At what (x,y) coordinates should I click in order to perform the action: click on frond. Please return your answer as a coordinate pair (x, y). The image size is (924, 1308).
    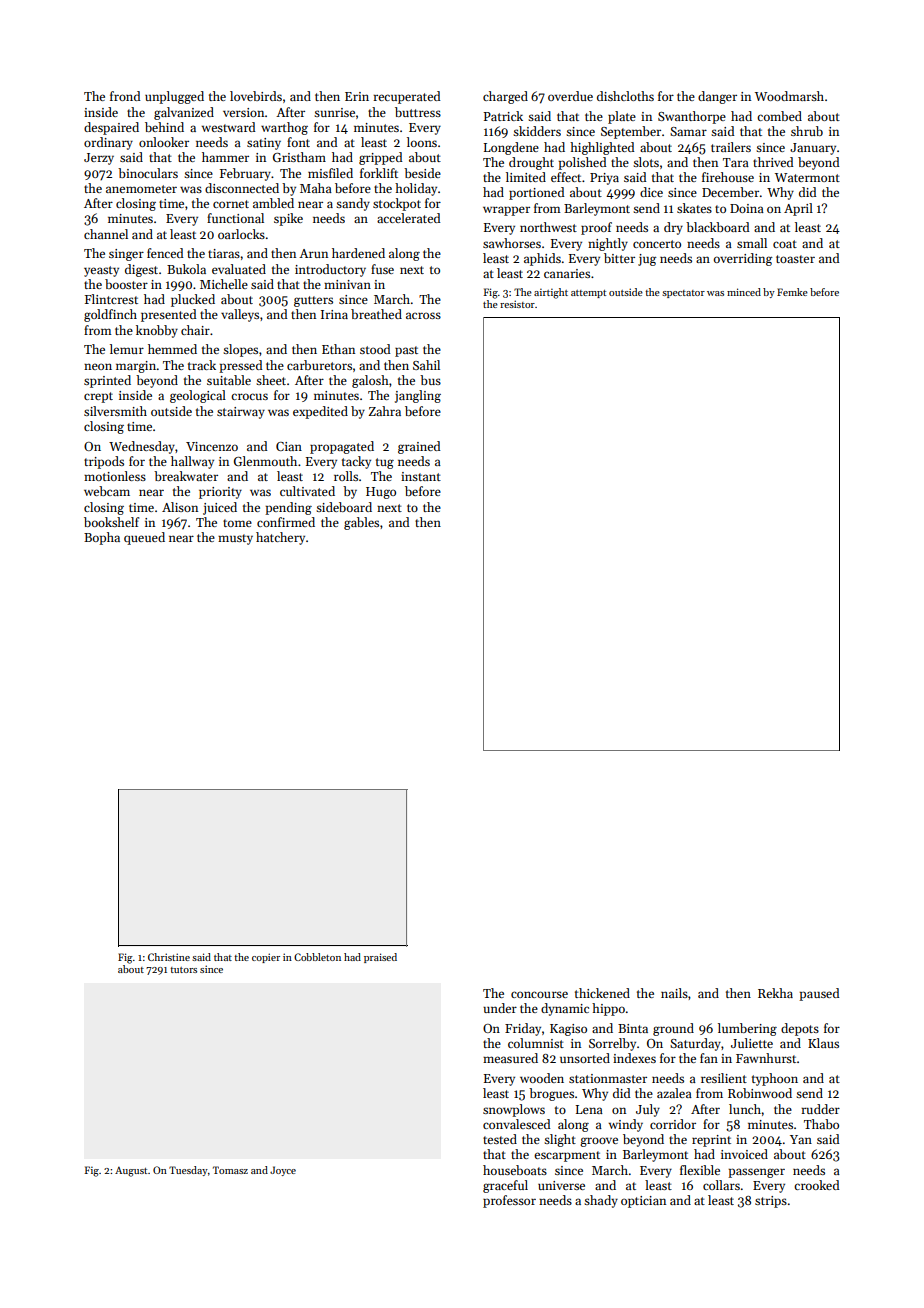
    Looking at the image, I should click on (125, 96).
